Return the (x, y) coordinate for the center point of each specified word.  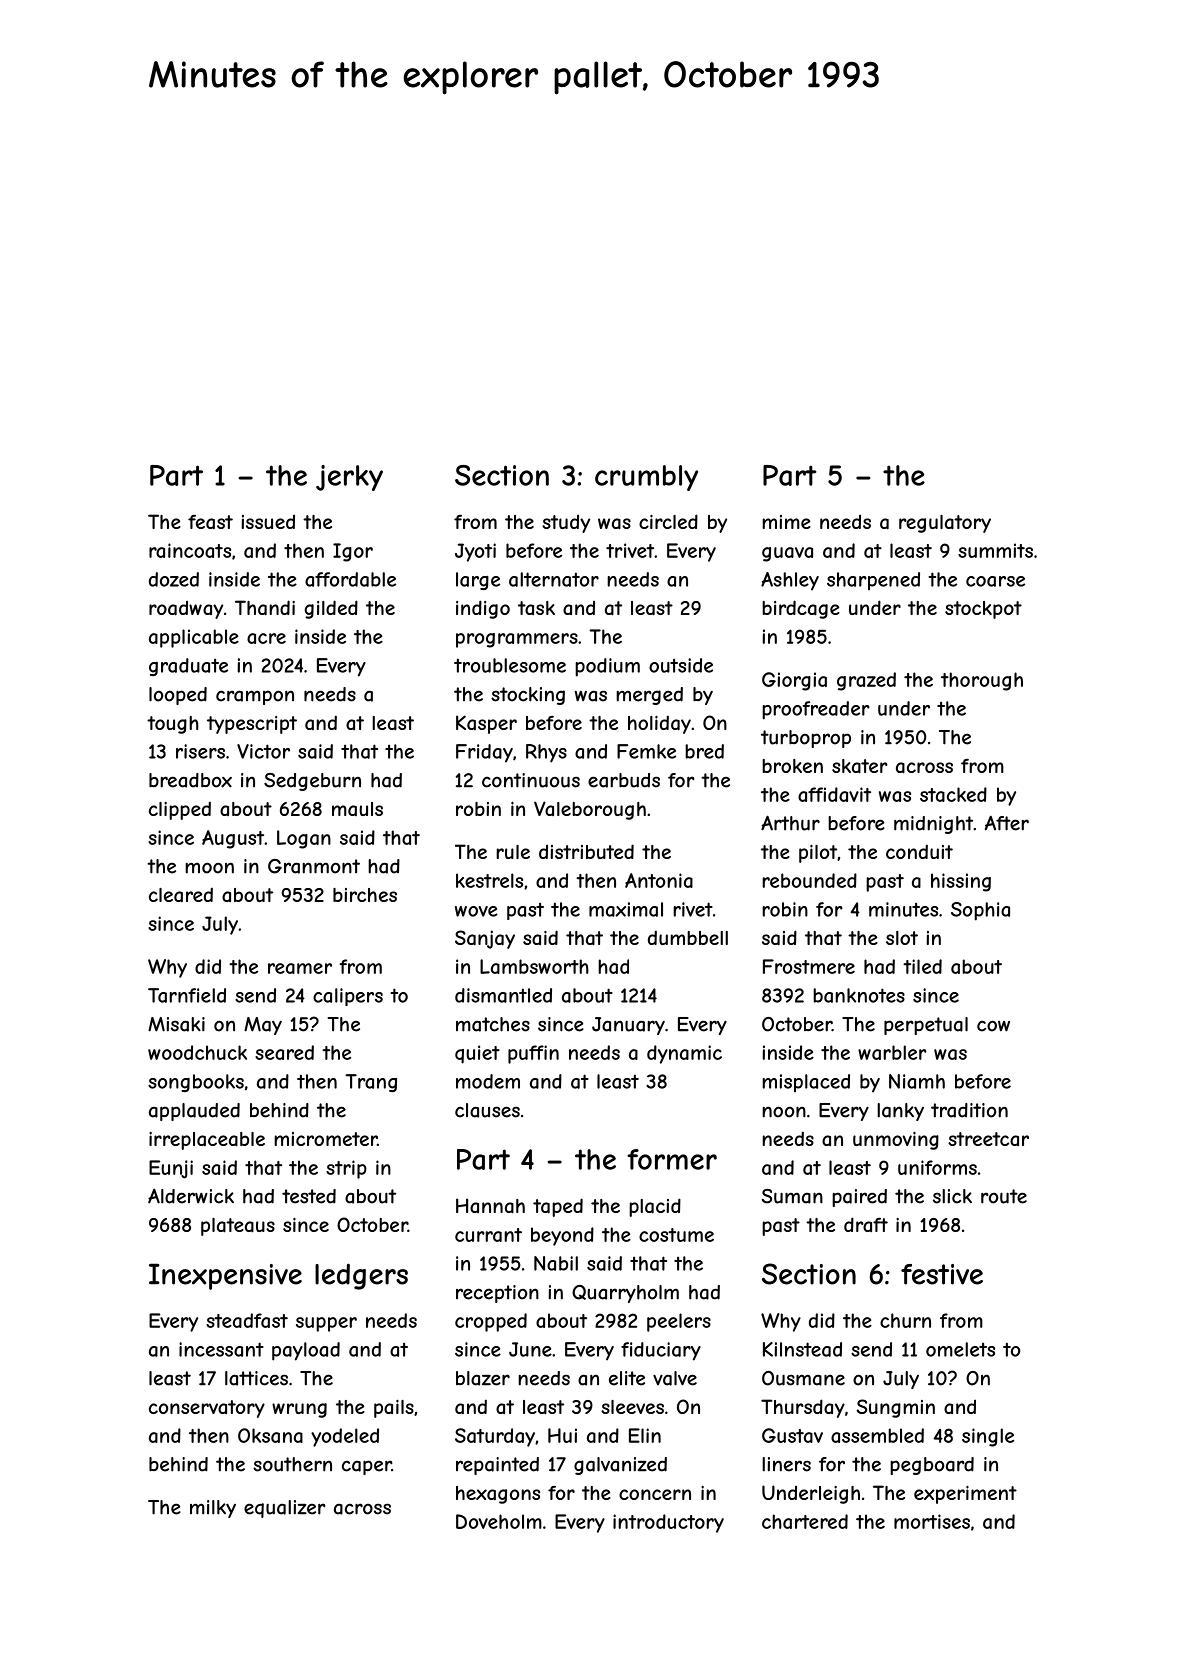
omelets (960, 1349)
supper (326, 1324)
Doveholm (499, 1521)
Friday (484, 753)
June (530, 1349)
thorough (982, 681)
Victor (263, 751)
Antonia (659, 880)
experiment (965, 1495)
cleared (181, 894)
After (1007, 823)
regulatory (945, 524)
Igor (353, 552)
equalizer (284, 1509)
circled (668, 521)
